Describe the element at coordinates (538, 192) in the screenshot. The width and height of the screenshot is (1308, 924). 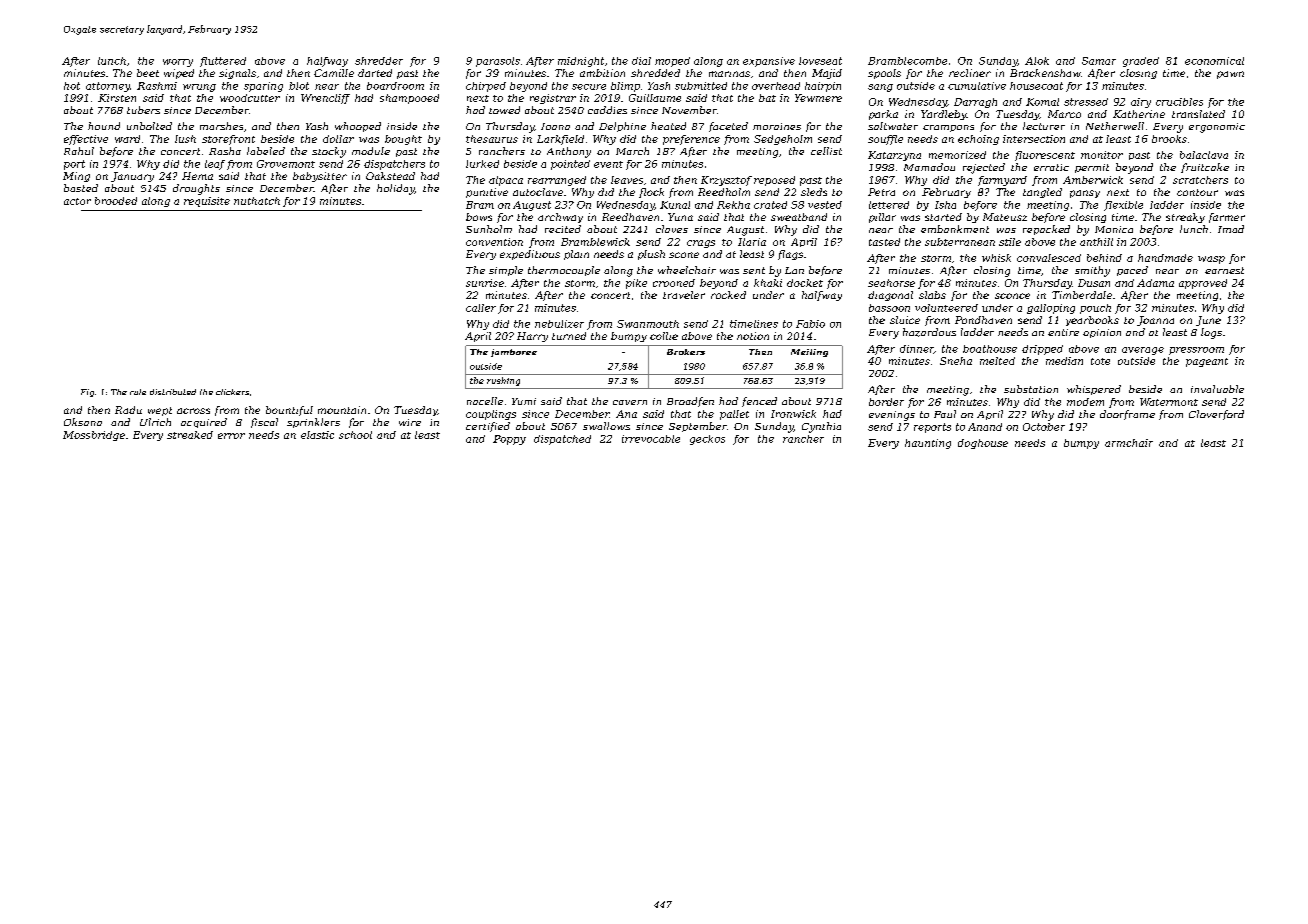
I see `autoclave` at that location.
